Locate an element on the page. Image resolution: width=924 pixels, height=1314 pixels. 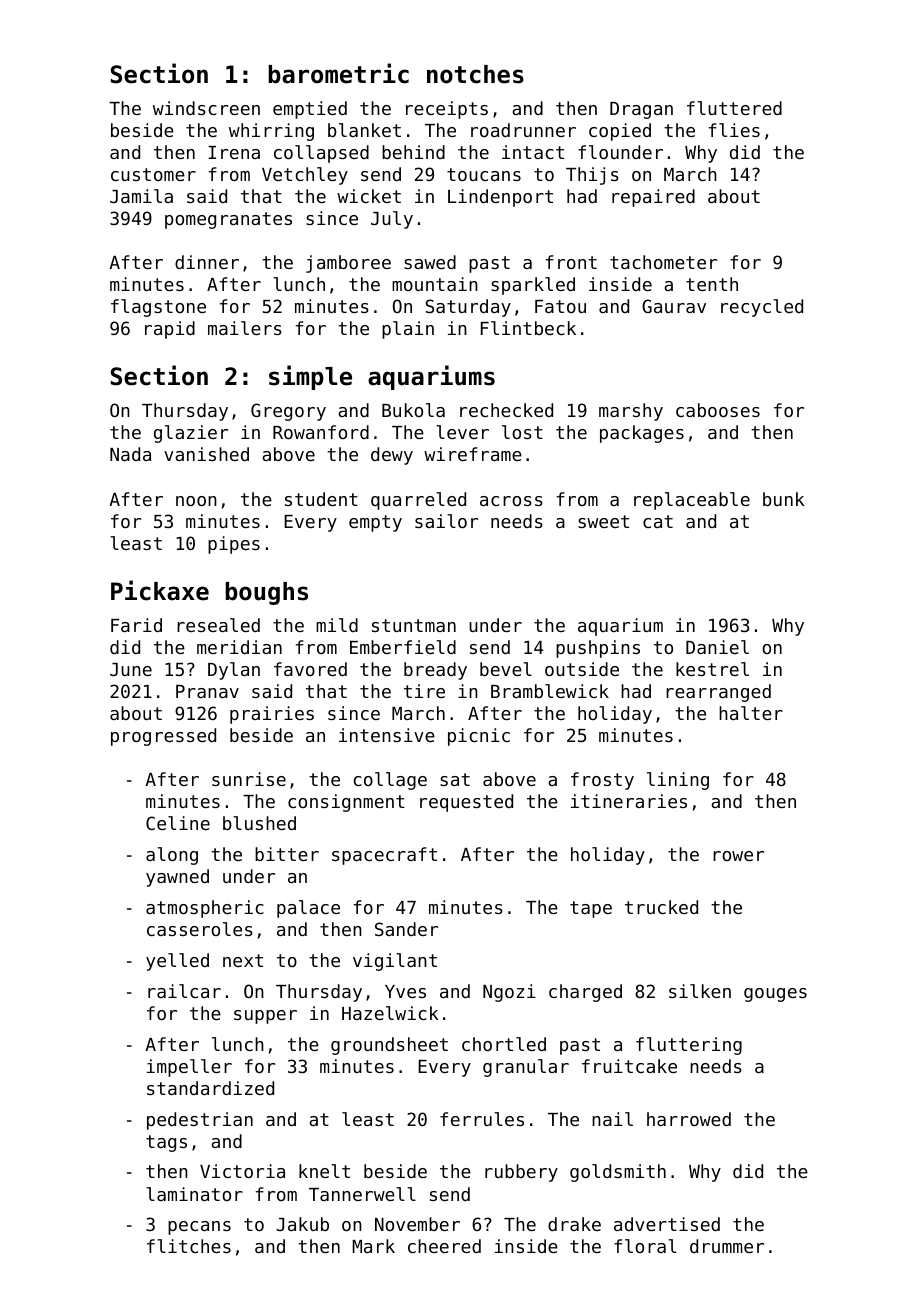
notches is located at coordinates (475, 74).
